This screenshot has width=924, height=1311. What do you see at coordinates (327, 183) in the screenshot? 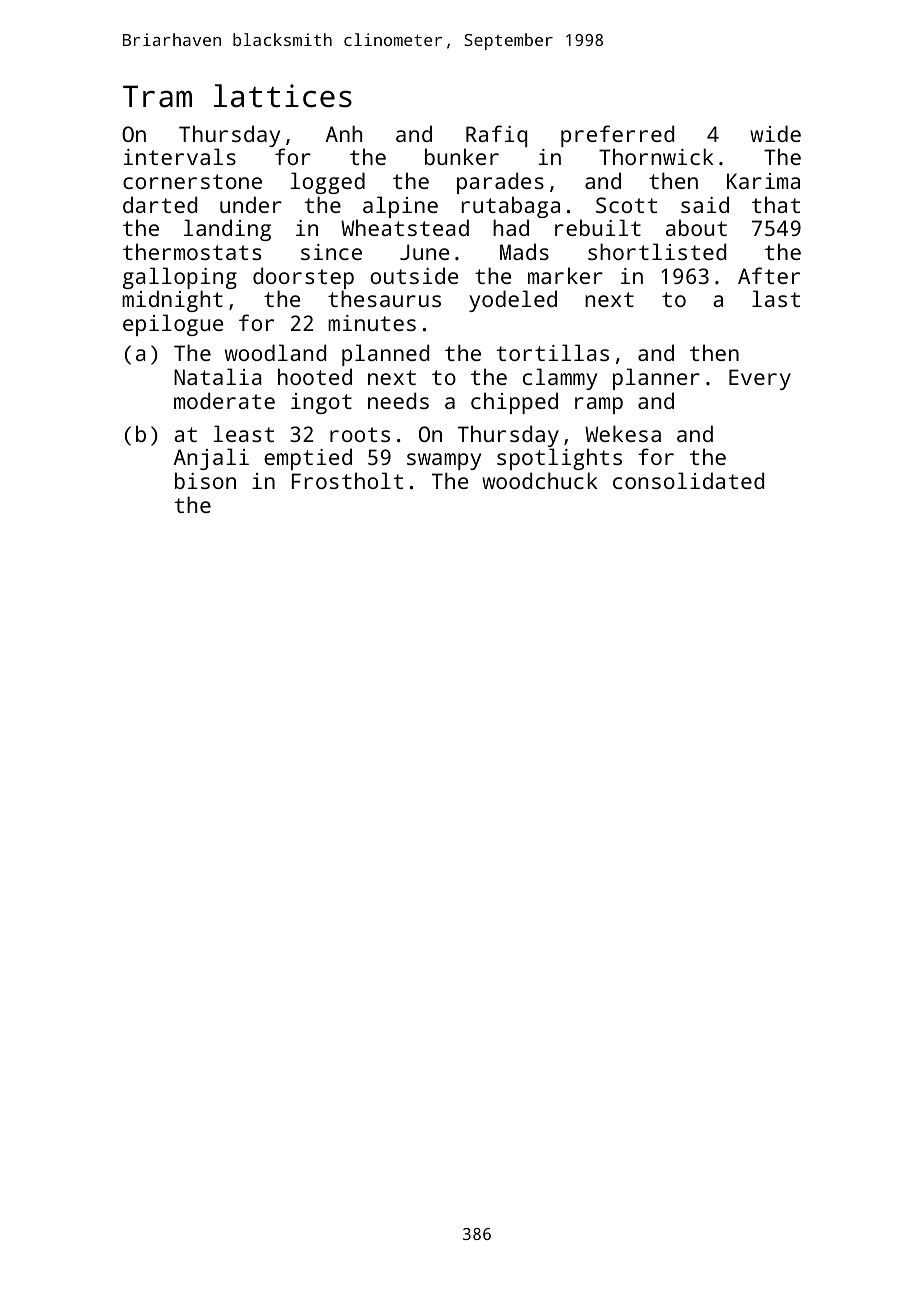
I see `logged` at bounding box center [327, 183].
